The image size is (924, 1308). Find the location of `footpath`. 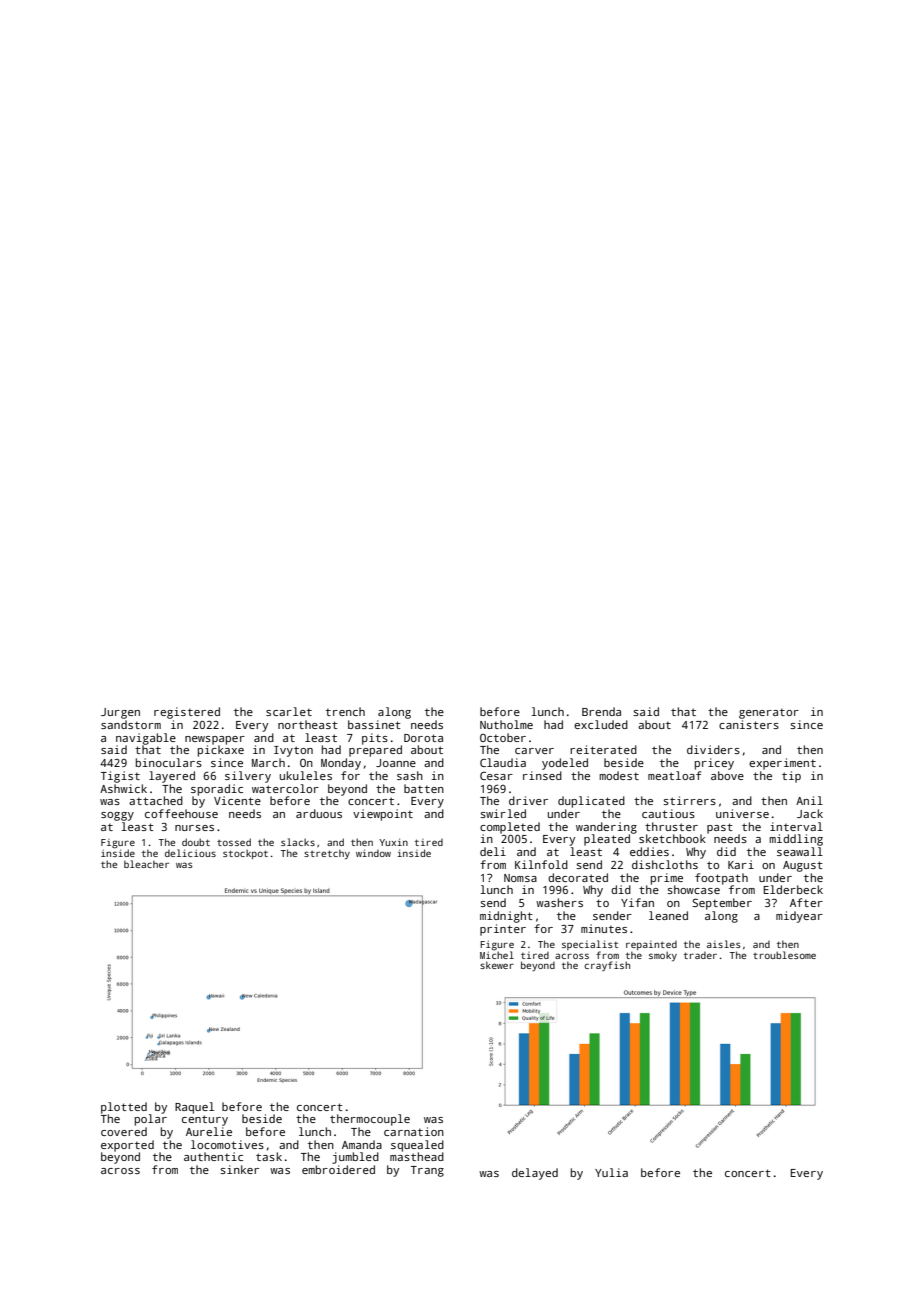

footpath is located at coordinates (721, 879).
